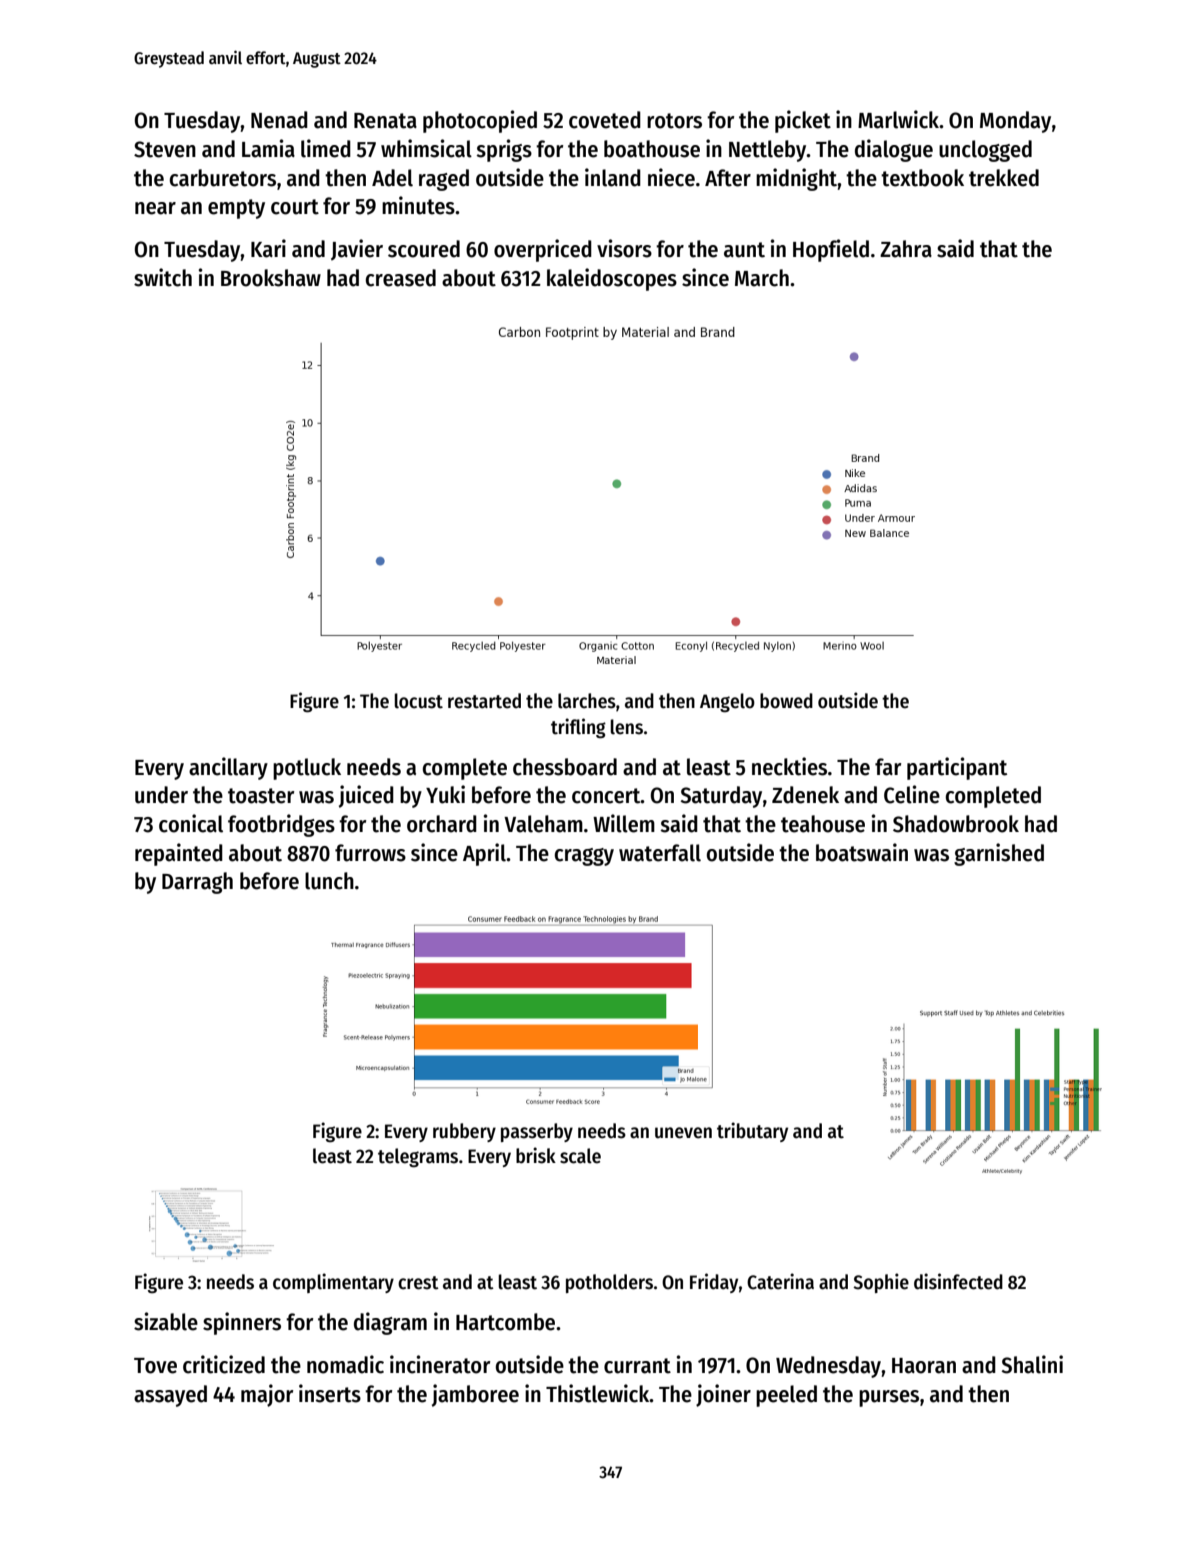 The width and height of the image is (1199, 1551). Describe the element at coordinates (191, 823) in the image. I see `conical` at that location.
